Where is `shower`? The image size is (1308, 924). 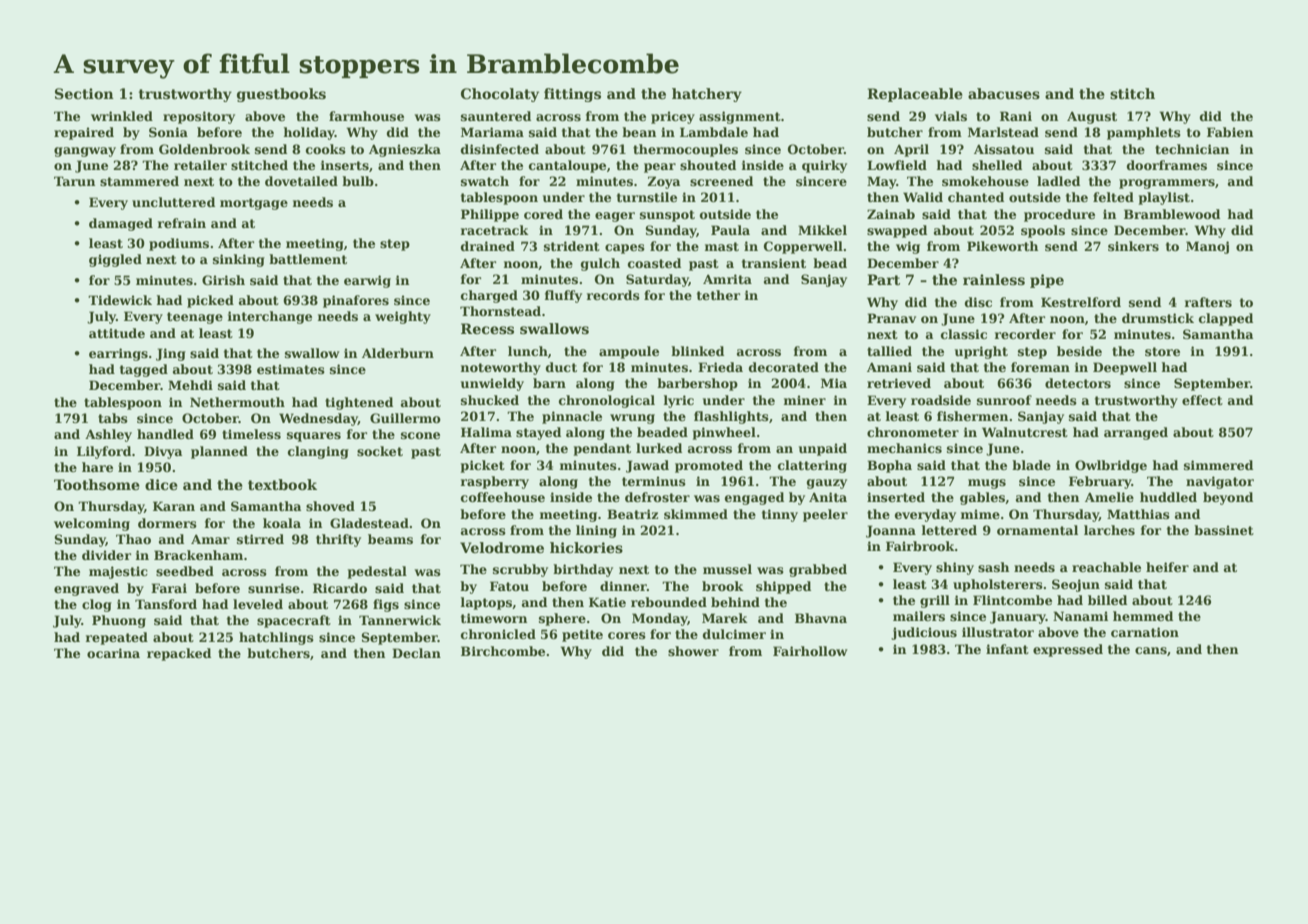
shower is located at coordinates (693, 651).
